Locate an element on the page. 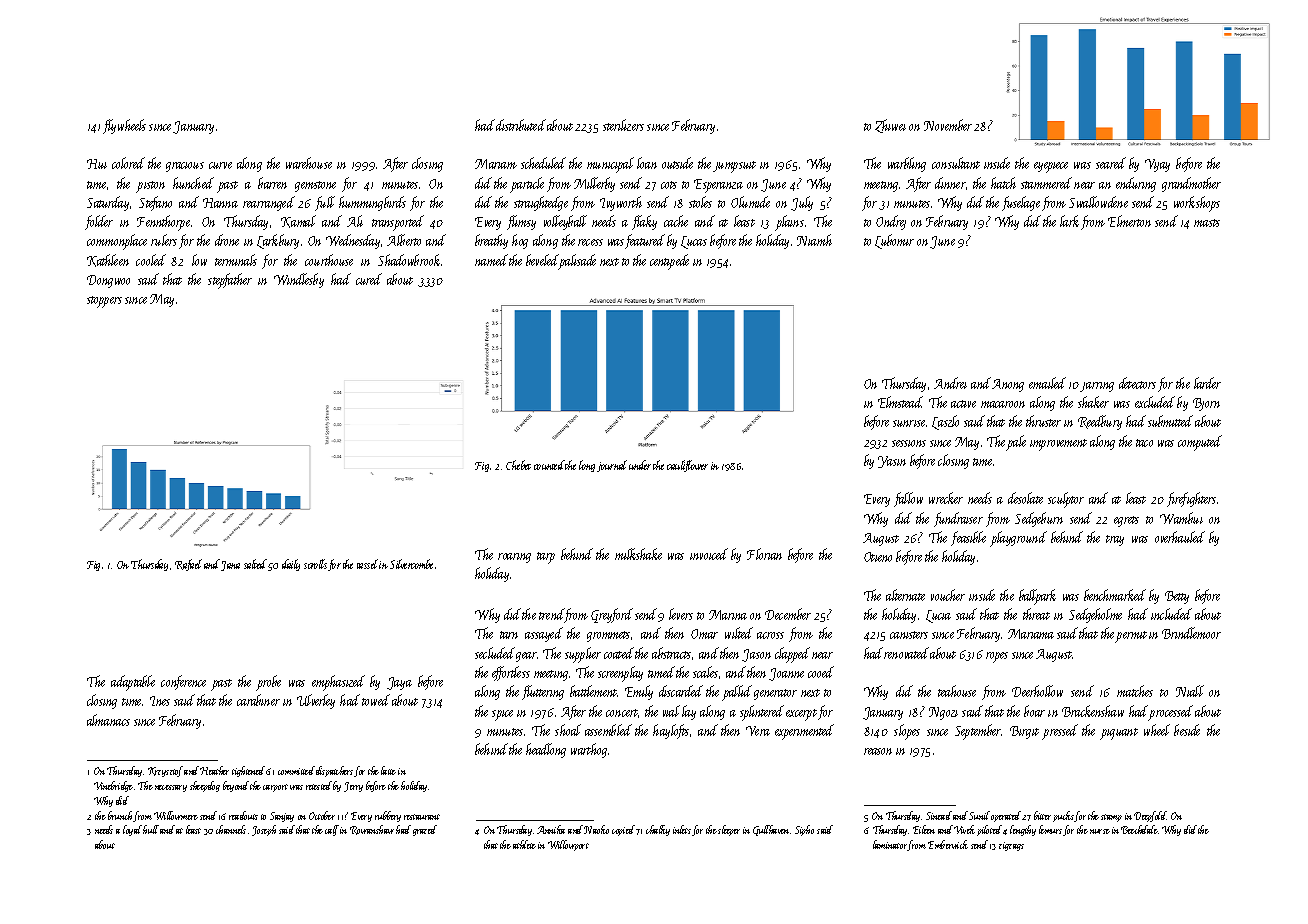 This image has width=1308, height=924. journal is located at coordinates (612, 466).
